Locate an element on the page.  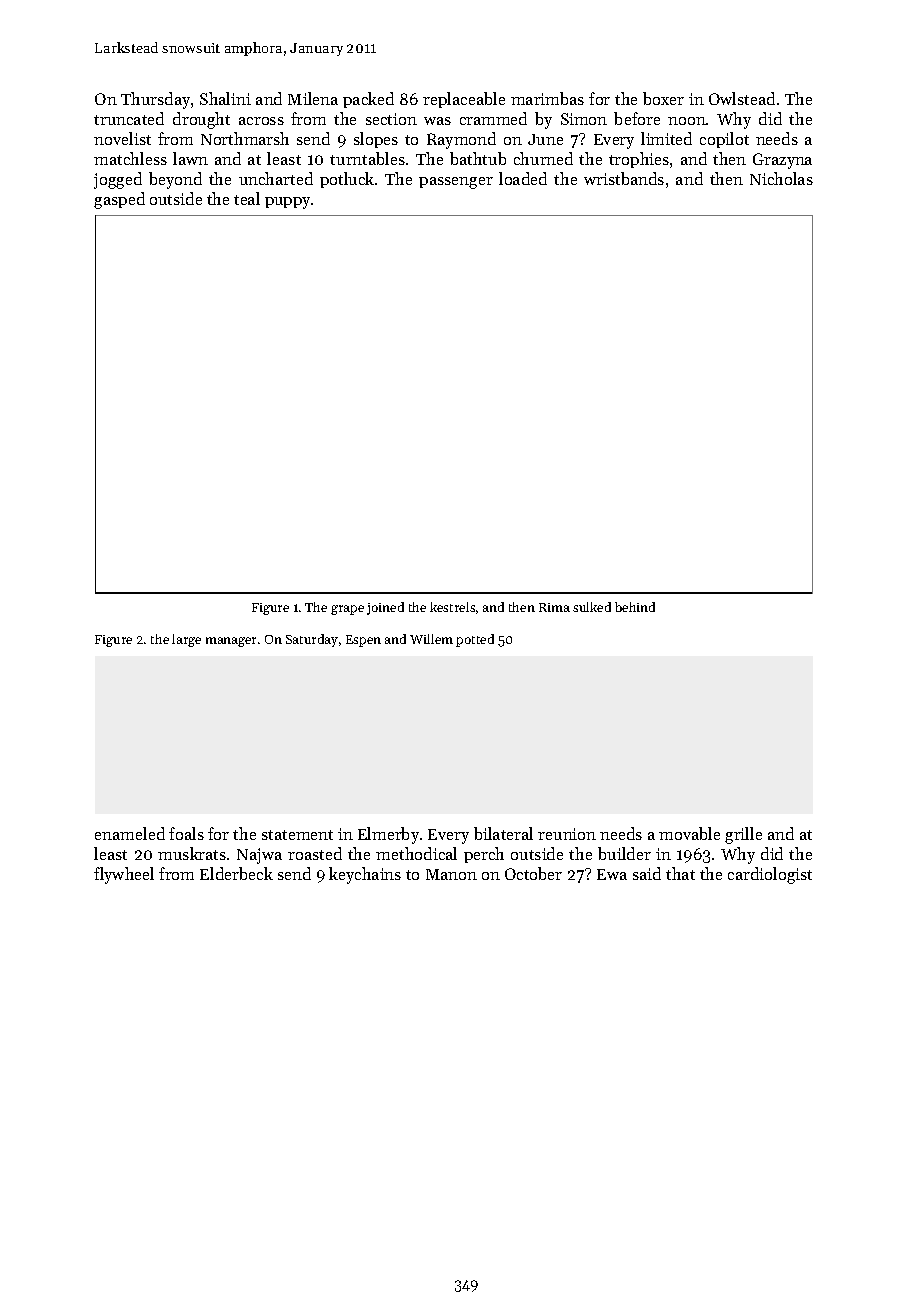
sulked is located at coordinates (592, 607).
